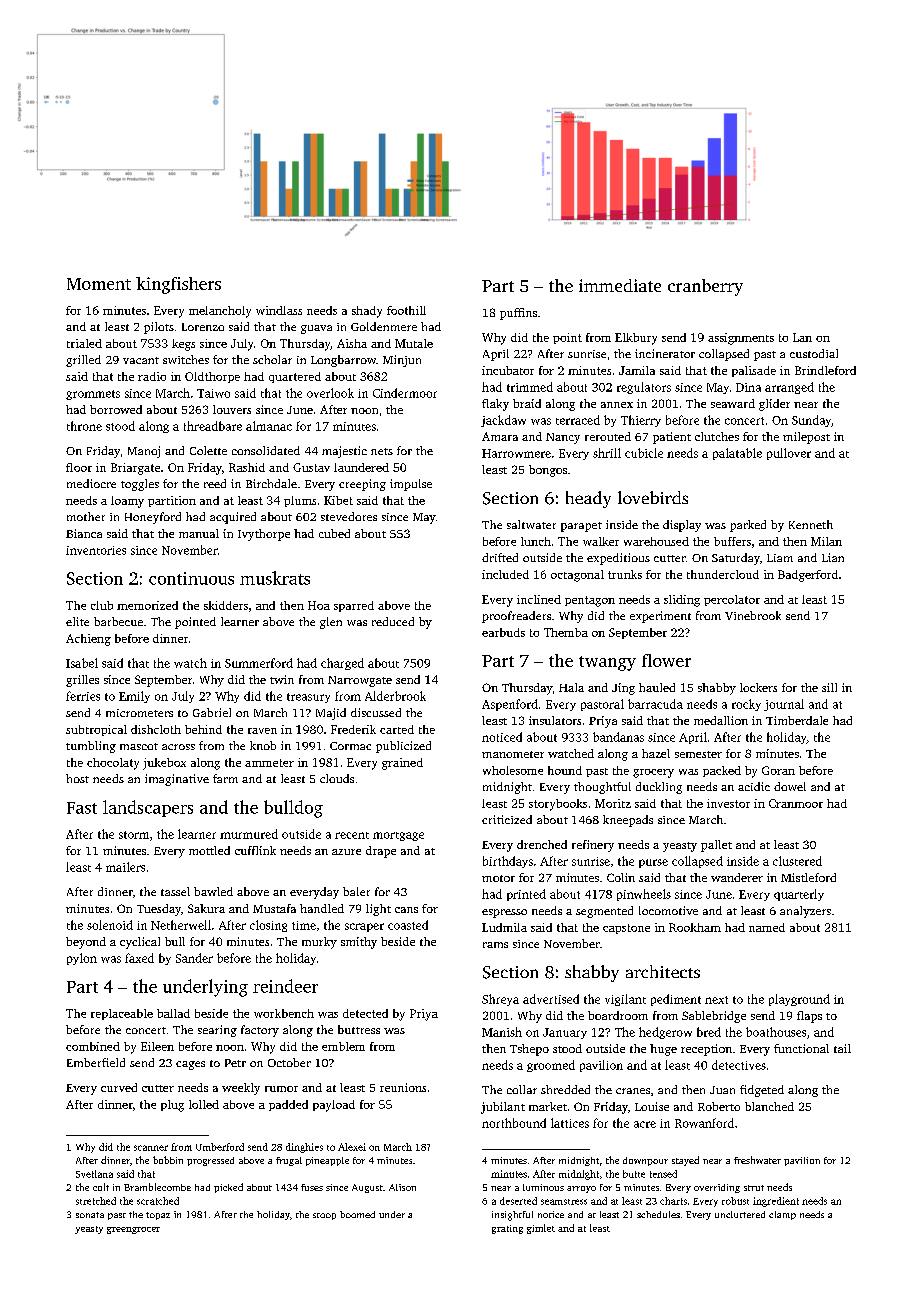  What do you see at coordinates (522, 1089) in the image?
I see `collar` at bounding box center [522, 1089].
